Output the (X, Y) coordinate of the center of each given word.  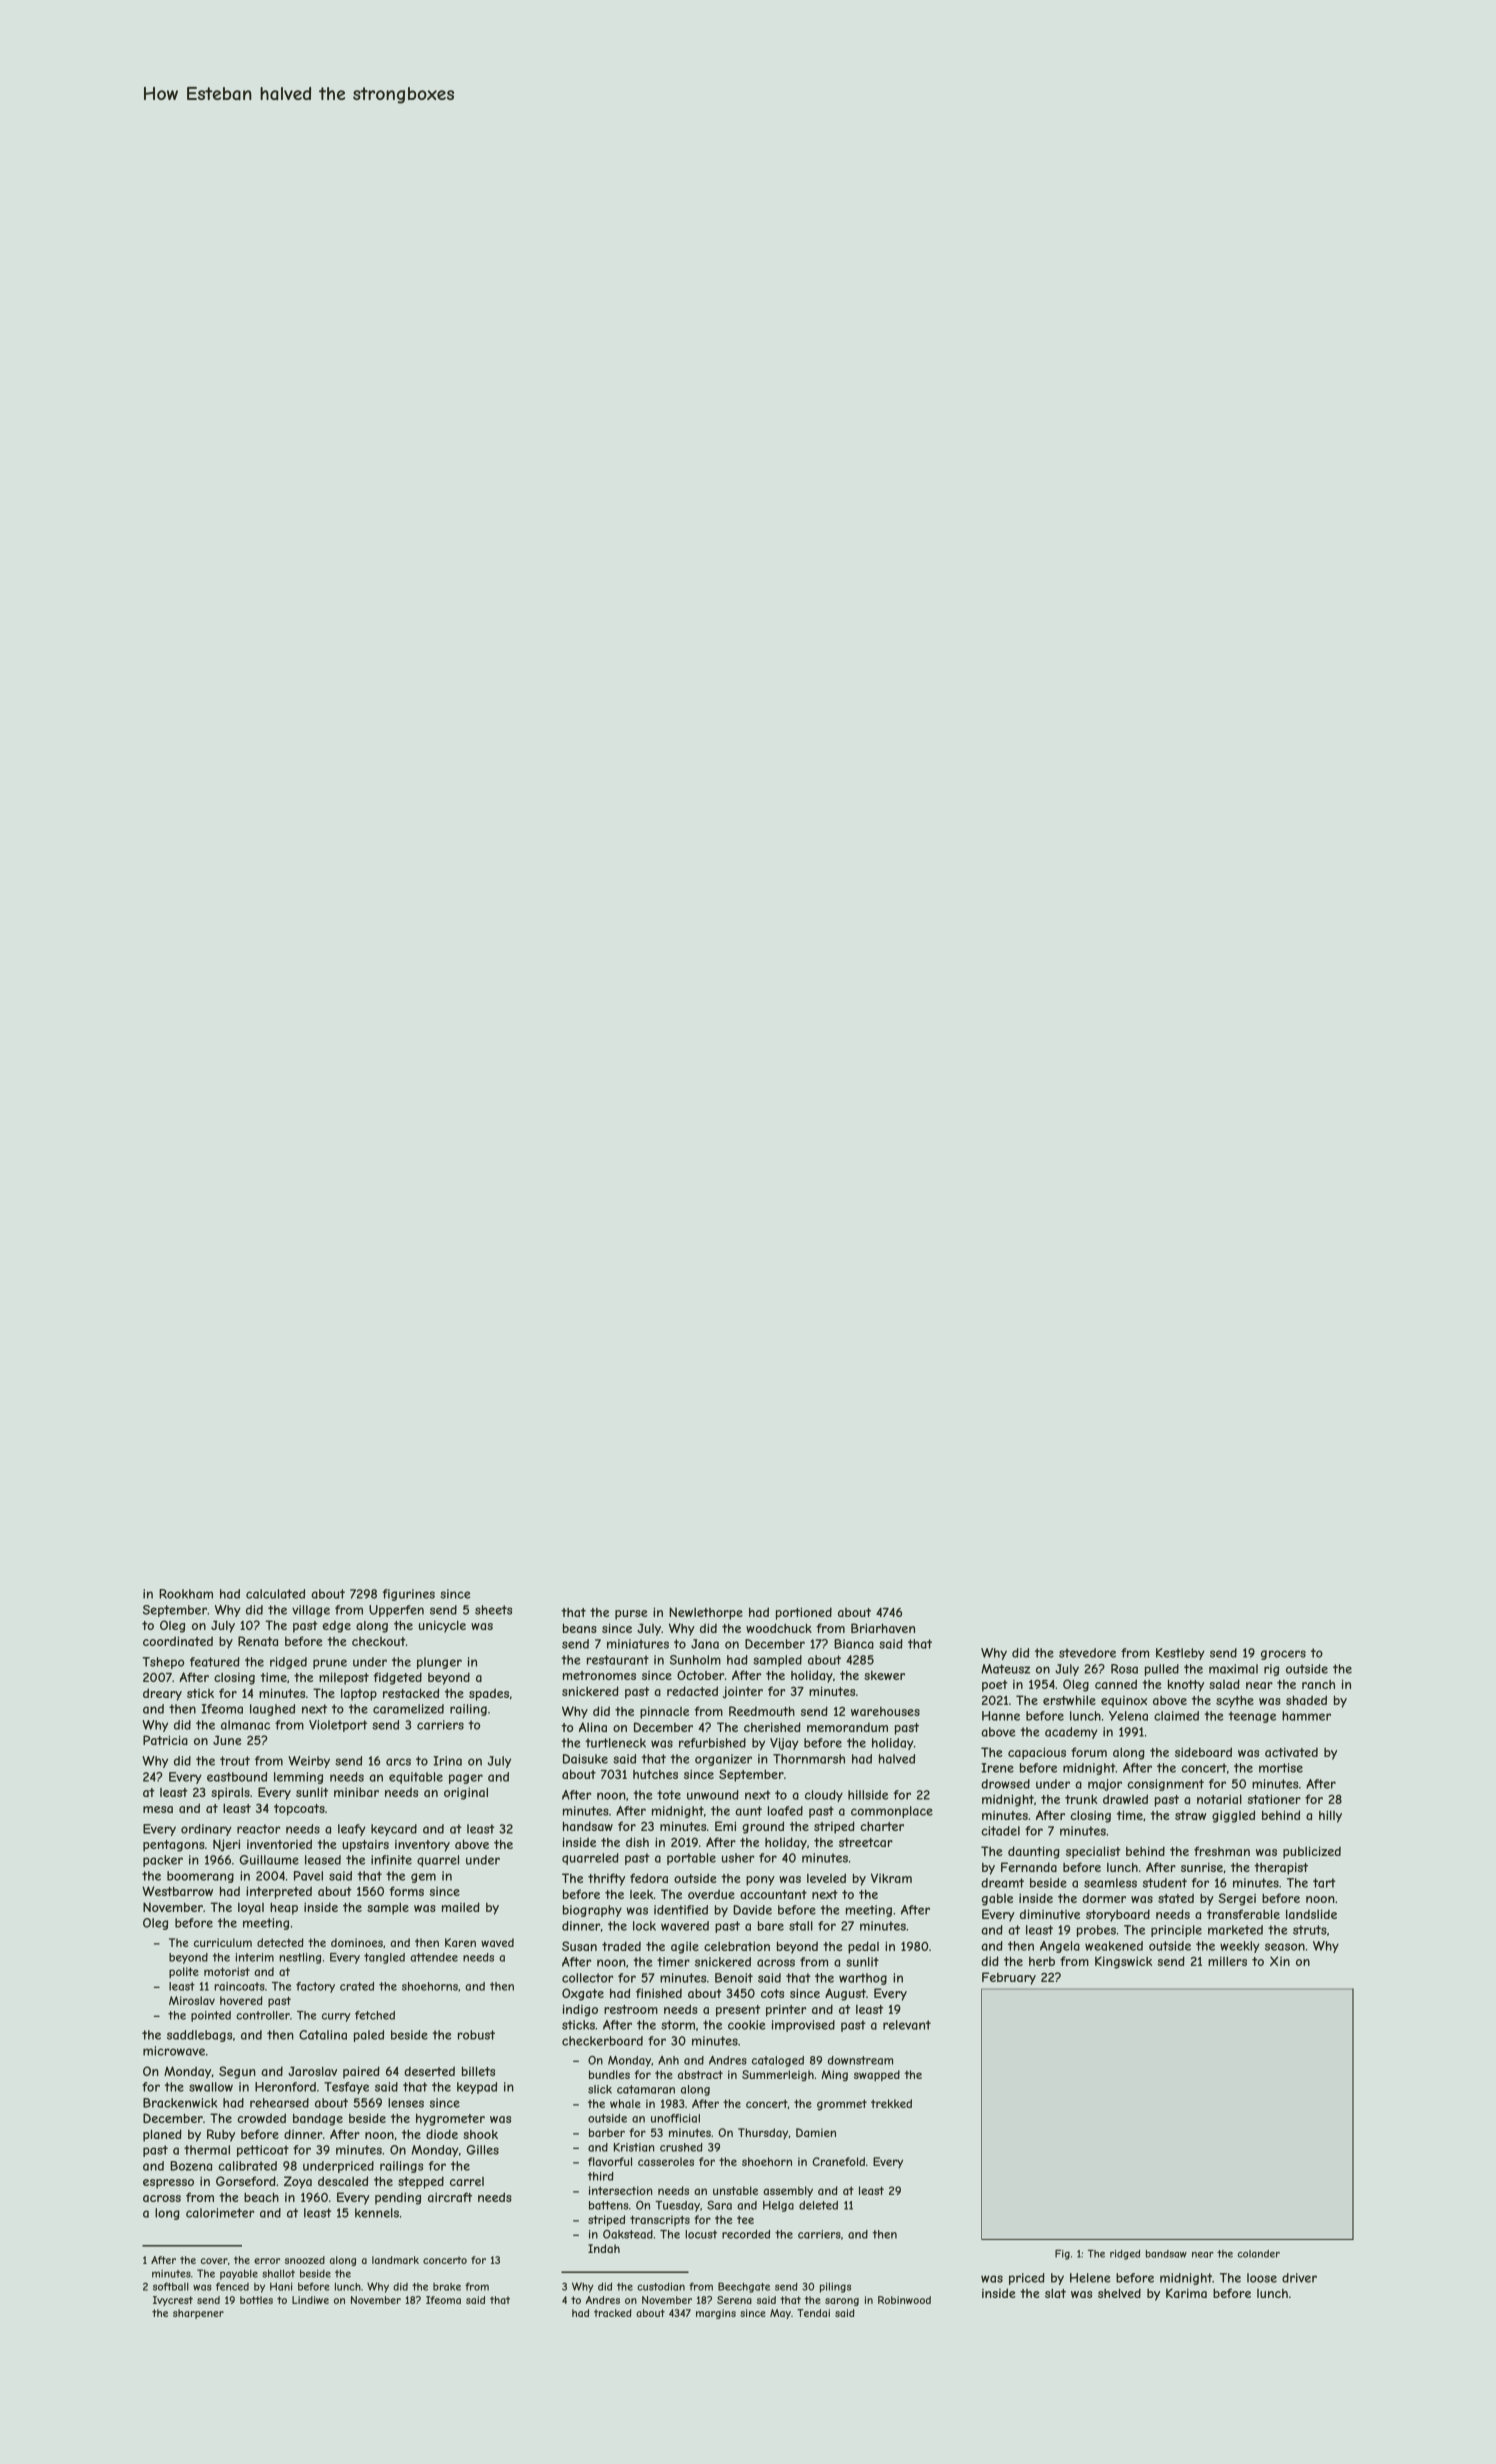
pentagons (174, 1846)
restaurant (618, 1660)
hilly (1330, 1816)
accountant (773, 1894)
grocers (1283, 1655)
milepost (344, 1678)
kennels (377, 2213)
